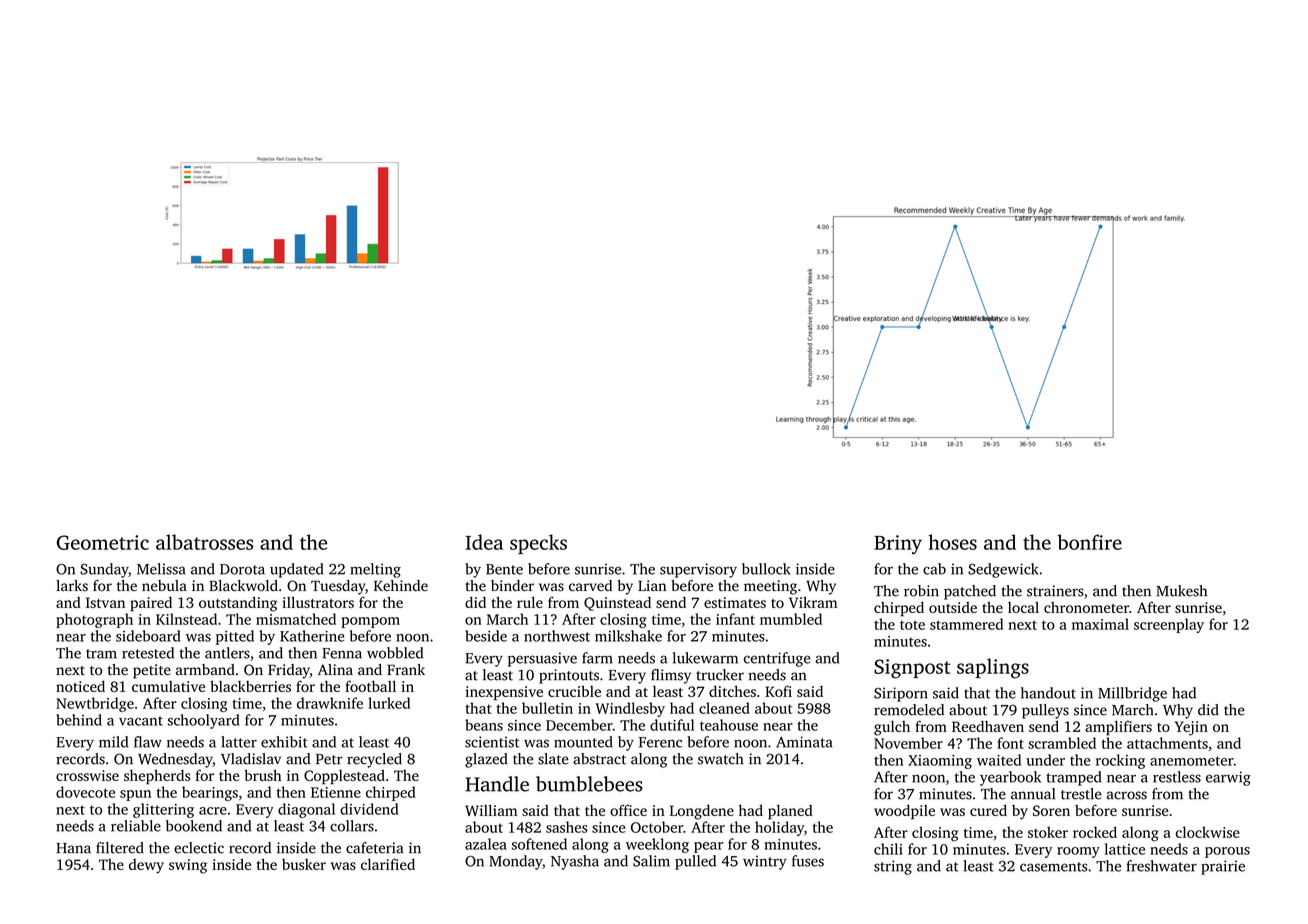 The width and height of the image is (1308, 924). Describe the element at coordinates (1086, 607) in the image. I see `chronometer` at that location.
